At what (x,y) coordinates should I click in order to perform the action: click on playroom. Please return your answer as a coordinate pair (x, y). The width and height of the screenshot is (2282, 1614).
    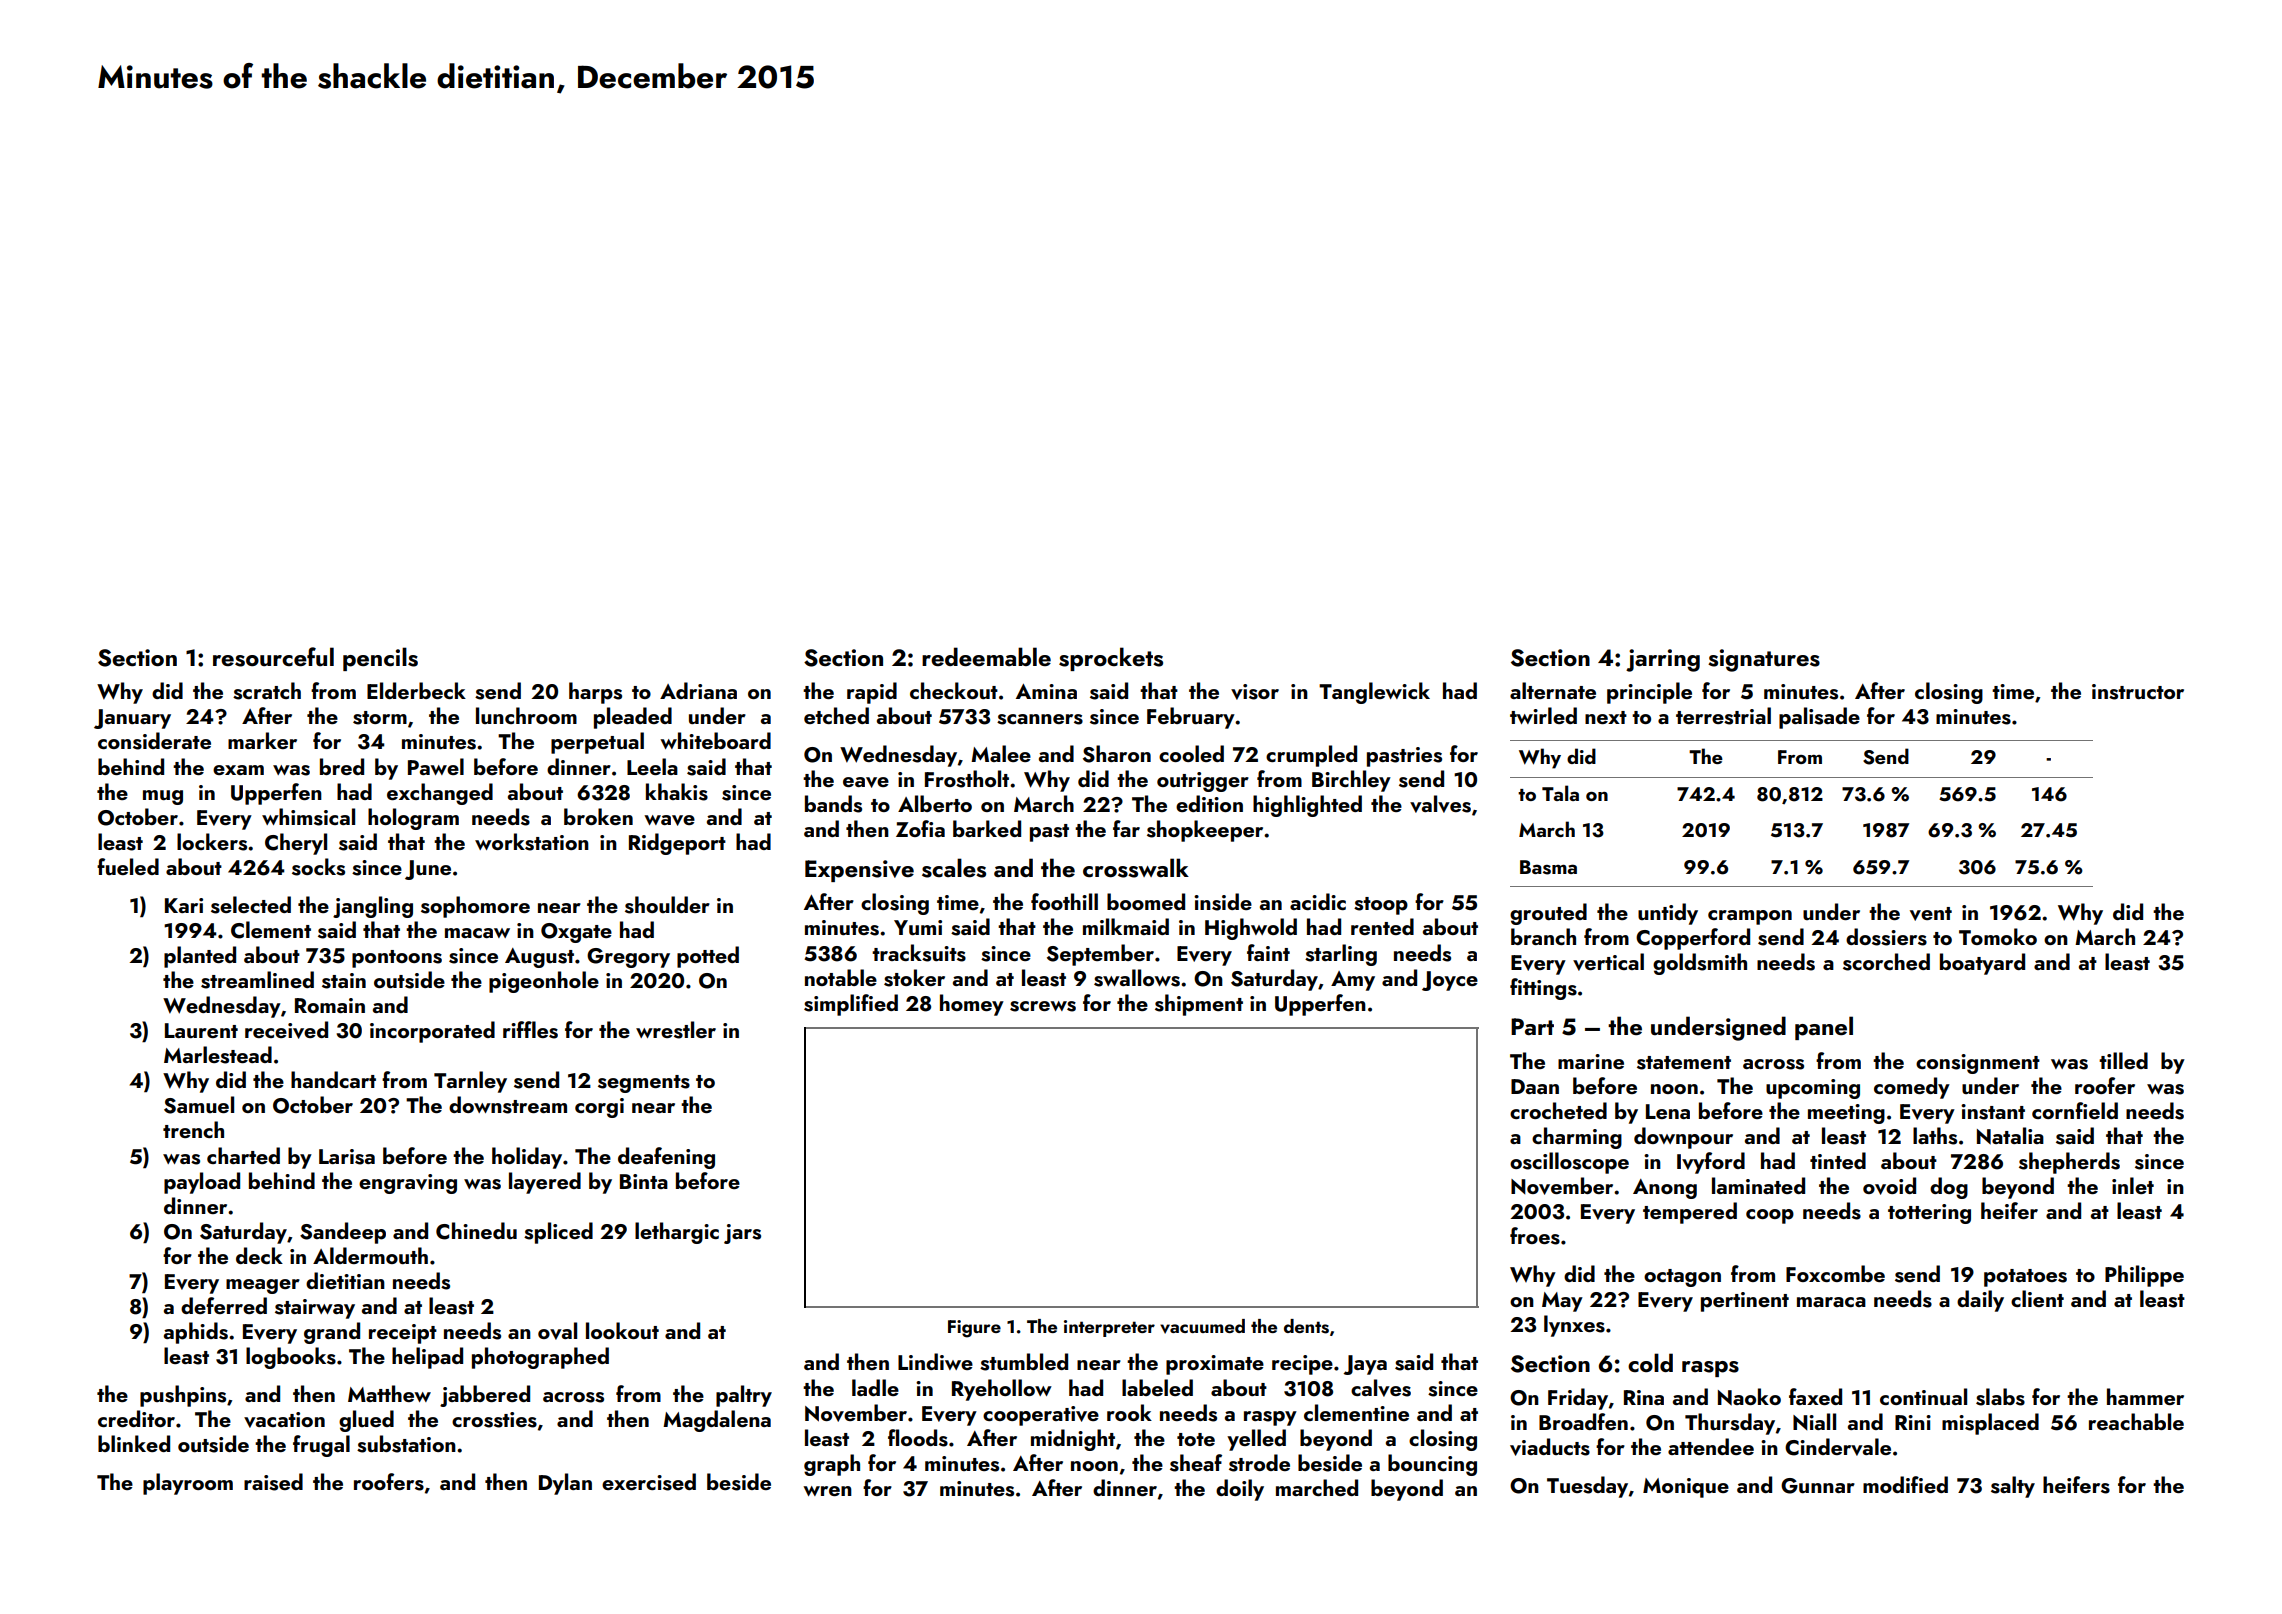
    Looking at the image, I should click on (188, 1484).
